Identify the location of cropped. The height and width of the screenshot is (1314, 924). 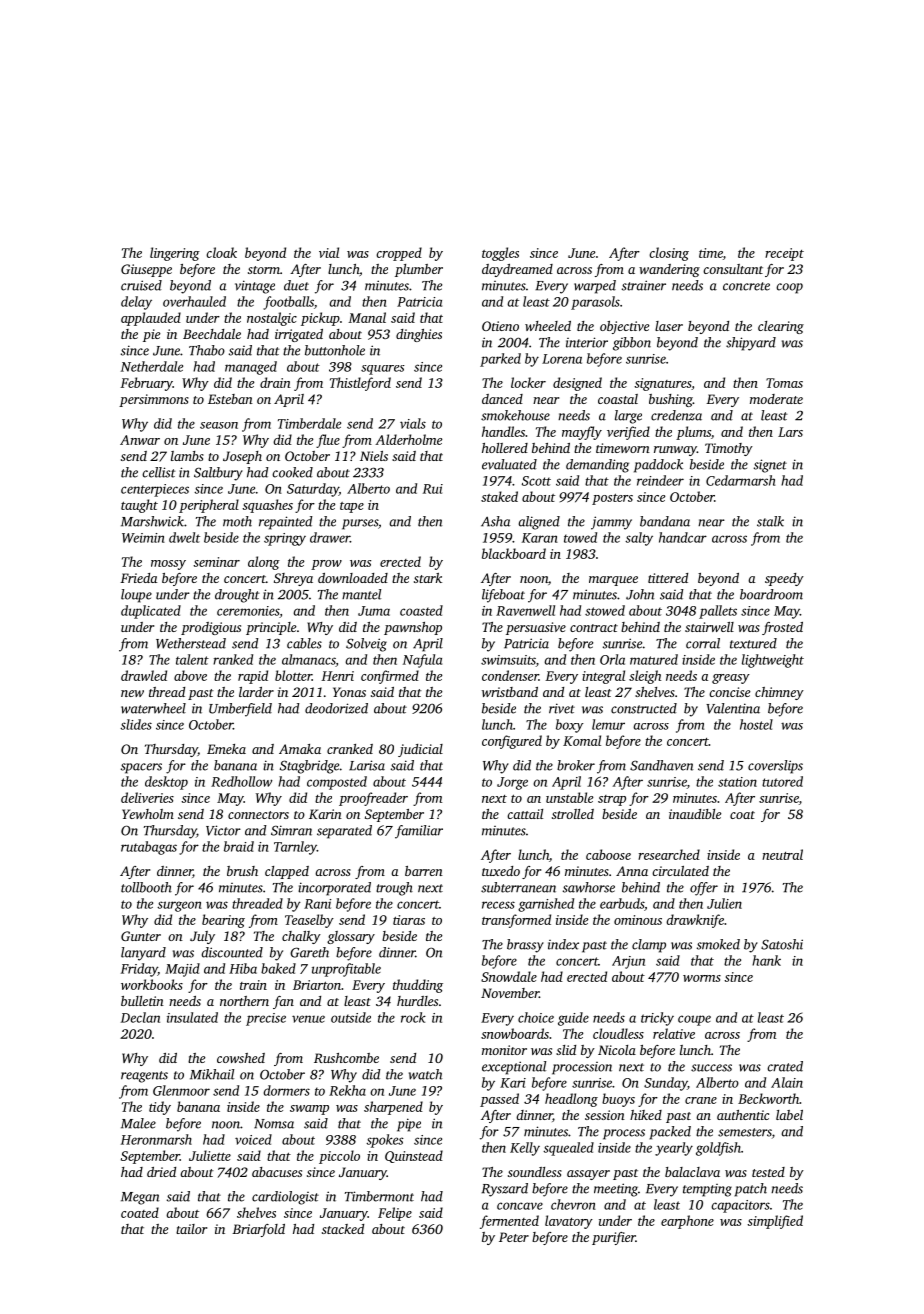
(399, 254).
